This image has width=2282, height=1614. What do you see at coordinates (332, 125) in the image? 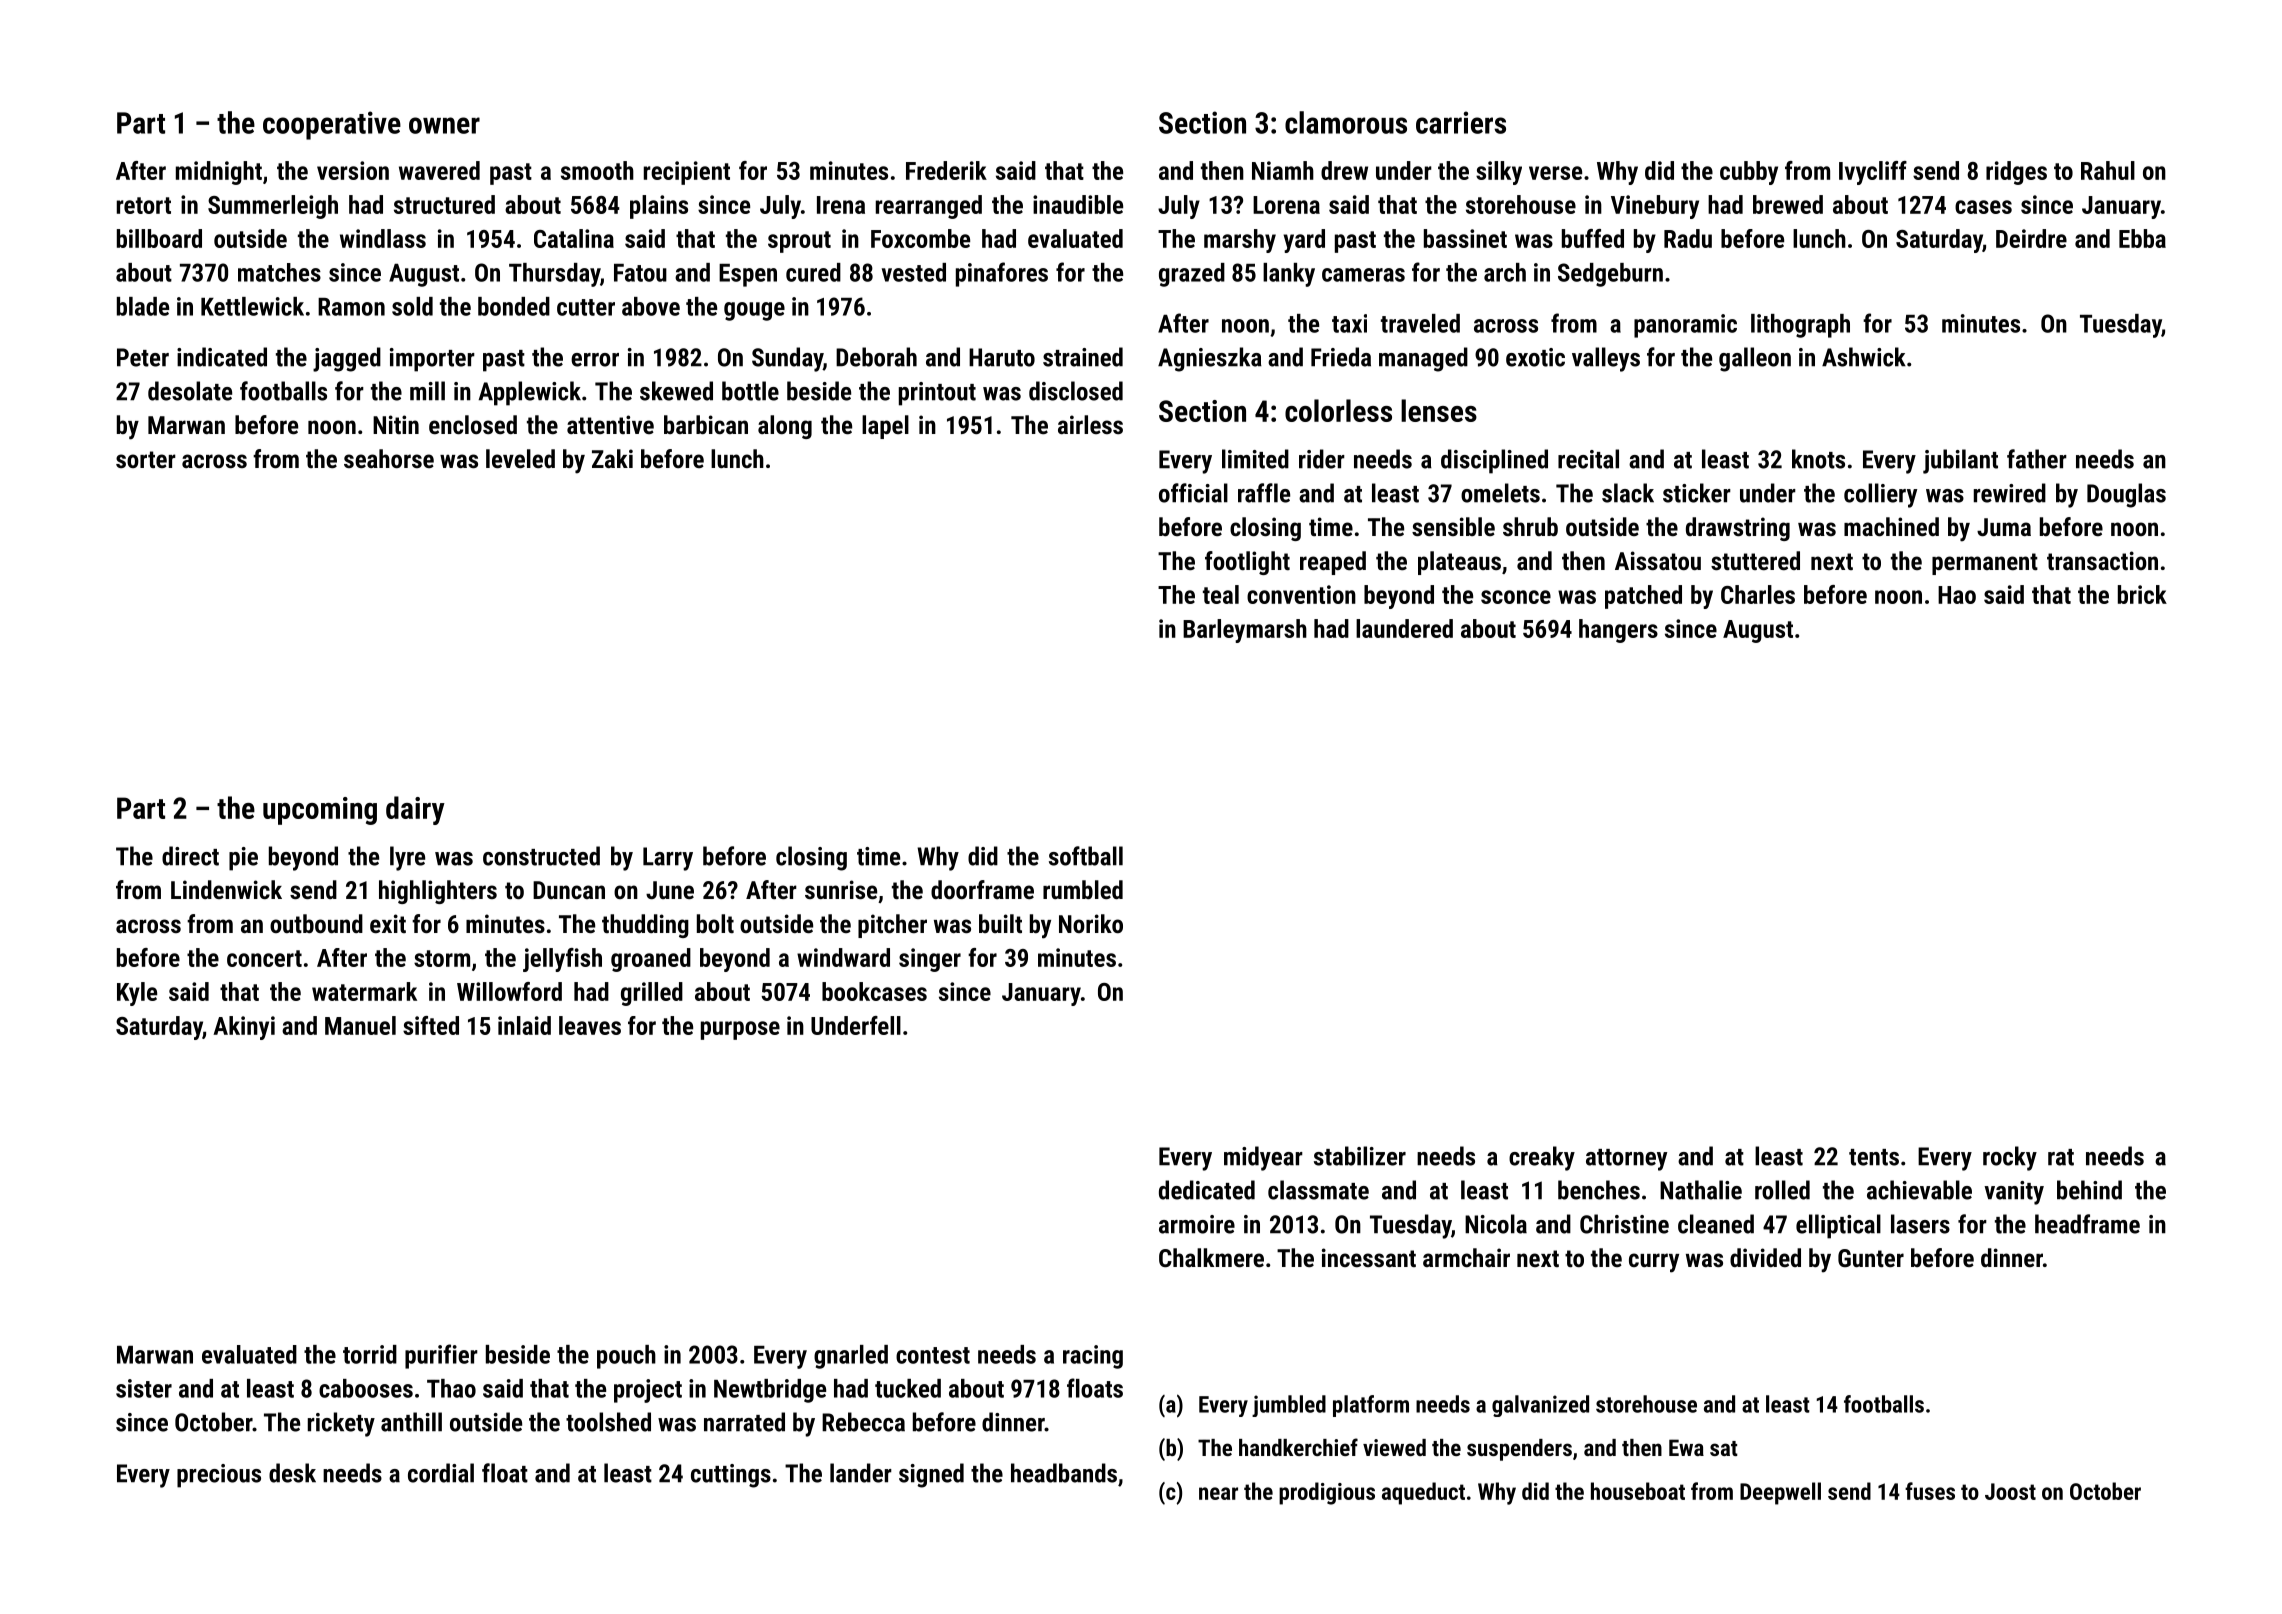
I see `cooperative` at bounding box center [332, 125].
